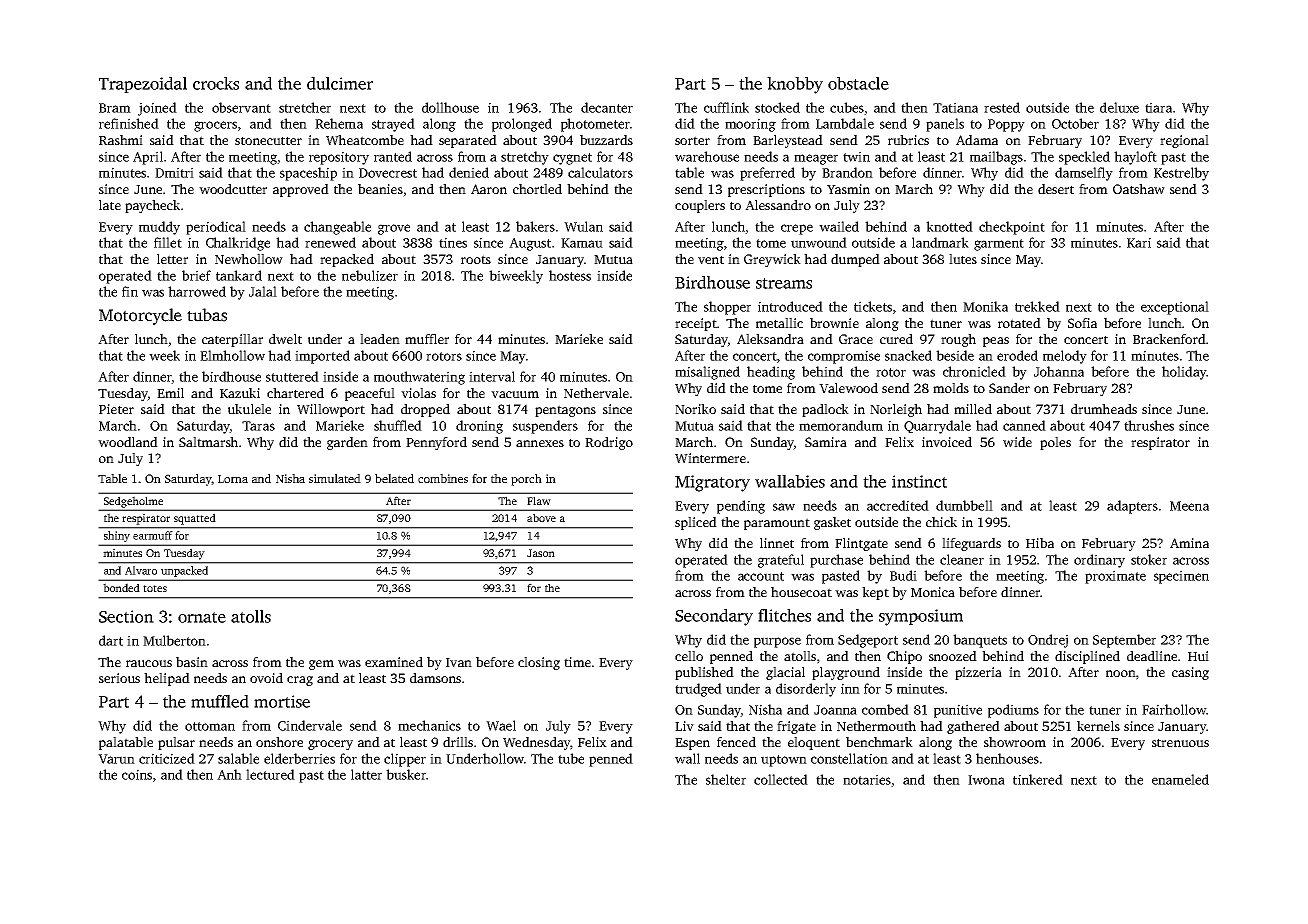 Image resolution: width=1308 pixels, height=924 pixels. What do you see at coordinates (726, 779) in the screenshot?
I see `shelter` at bounding box center [726, 779].
